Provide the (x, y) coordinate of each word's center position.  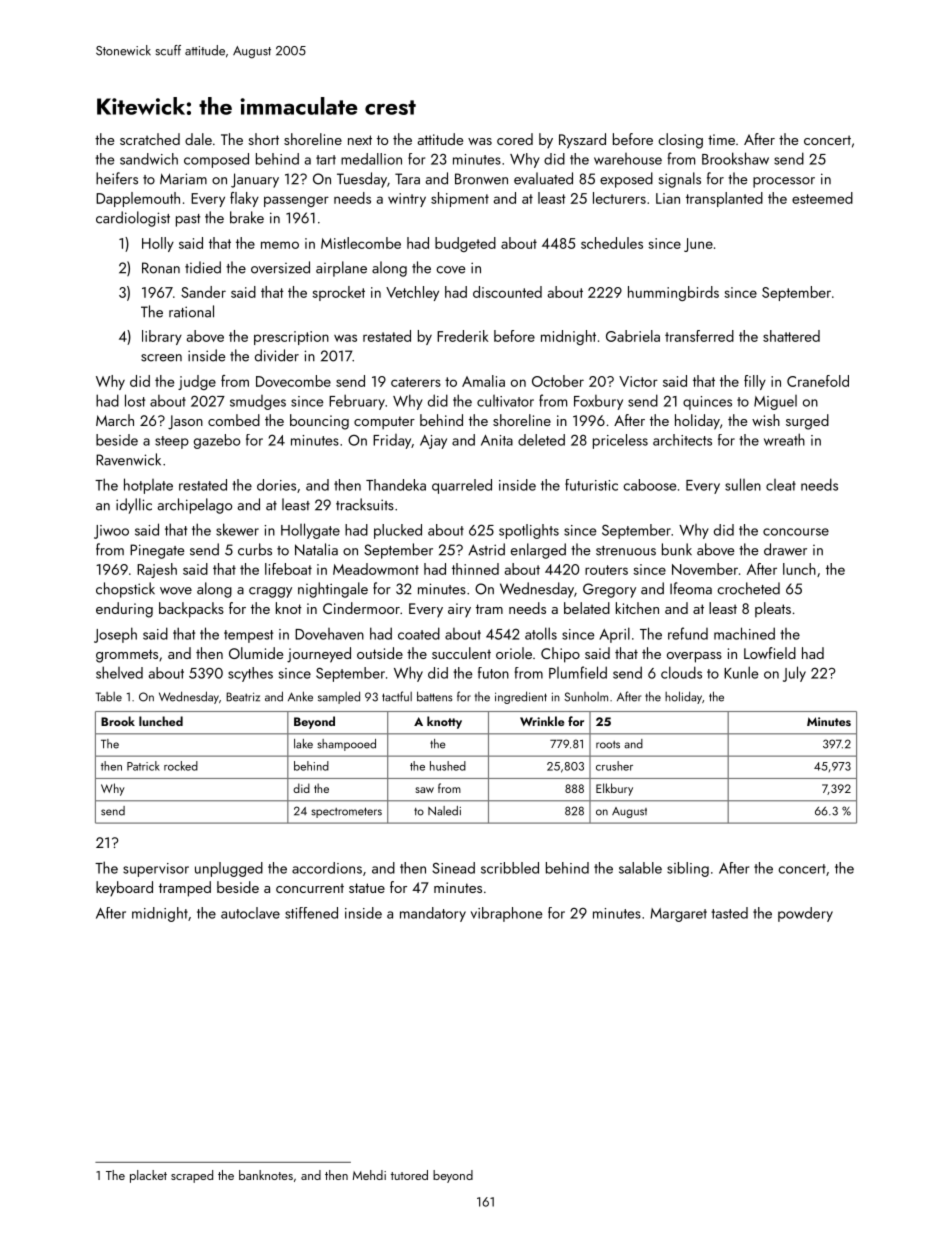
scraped (192, 1176)
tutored (409, 1175)
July (794, 674)
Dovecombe (293, 381)
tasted (729, 913)
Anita (497, 440)
